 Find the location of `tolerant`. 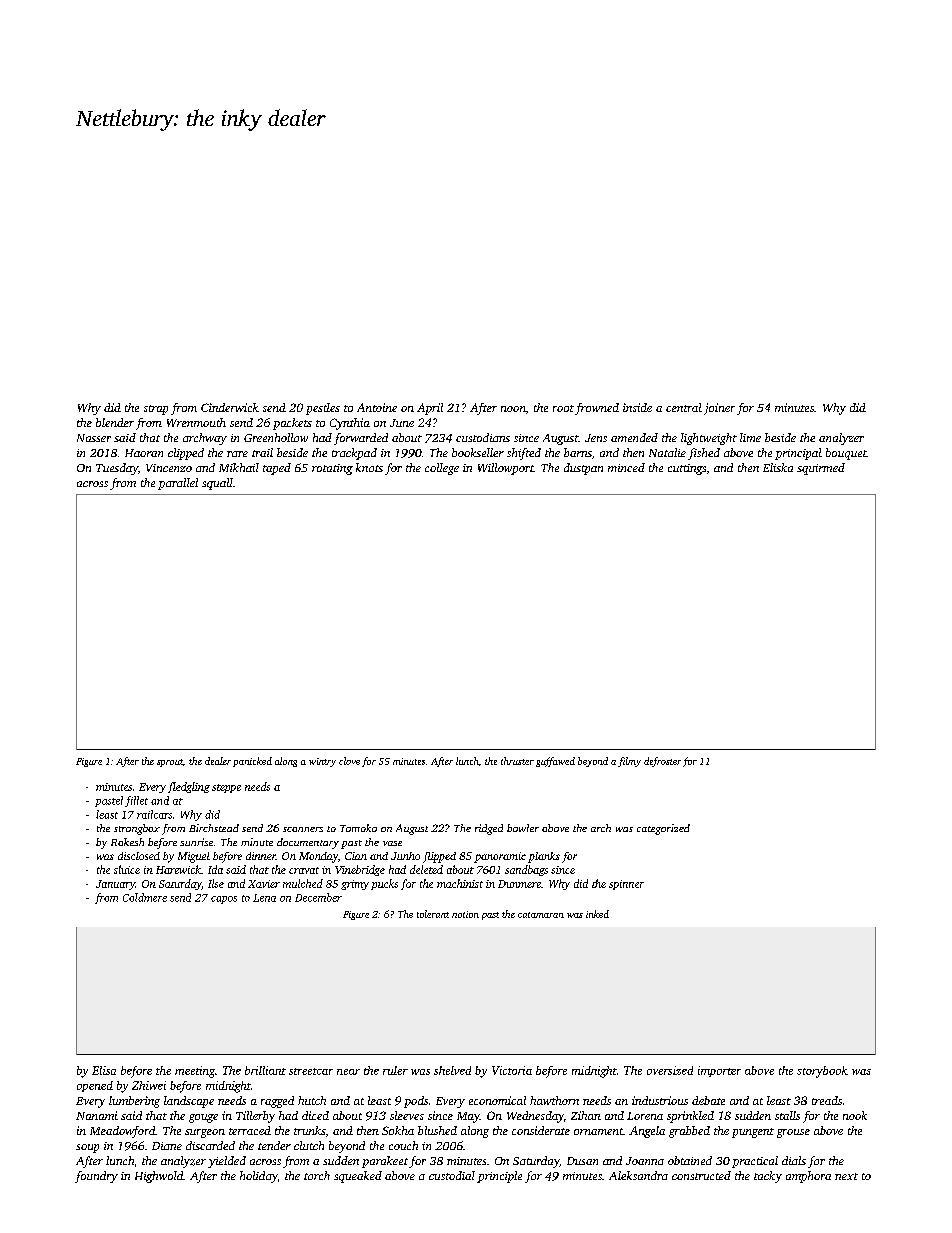

tolerant is located at coordinates (433, 914).
